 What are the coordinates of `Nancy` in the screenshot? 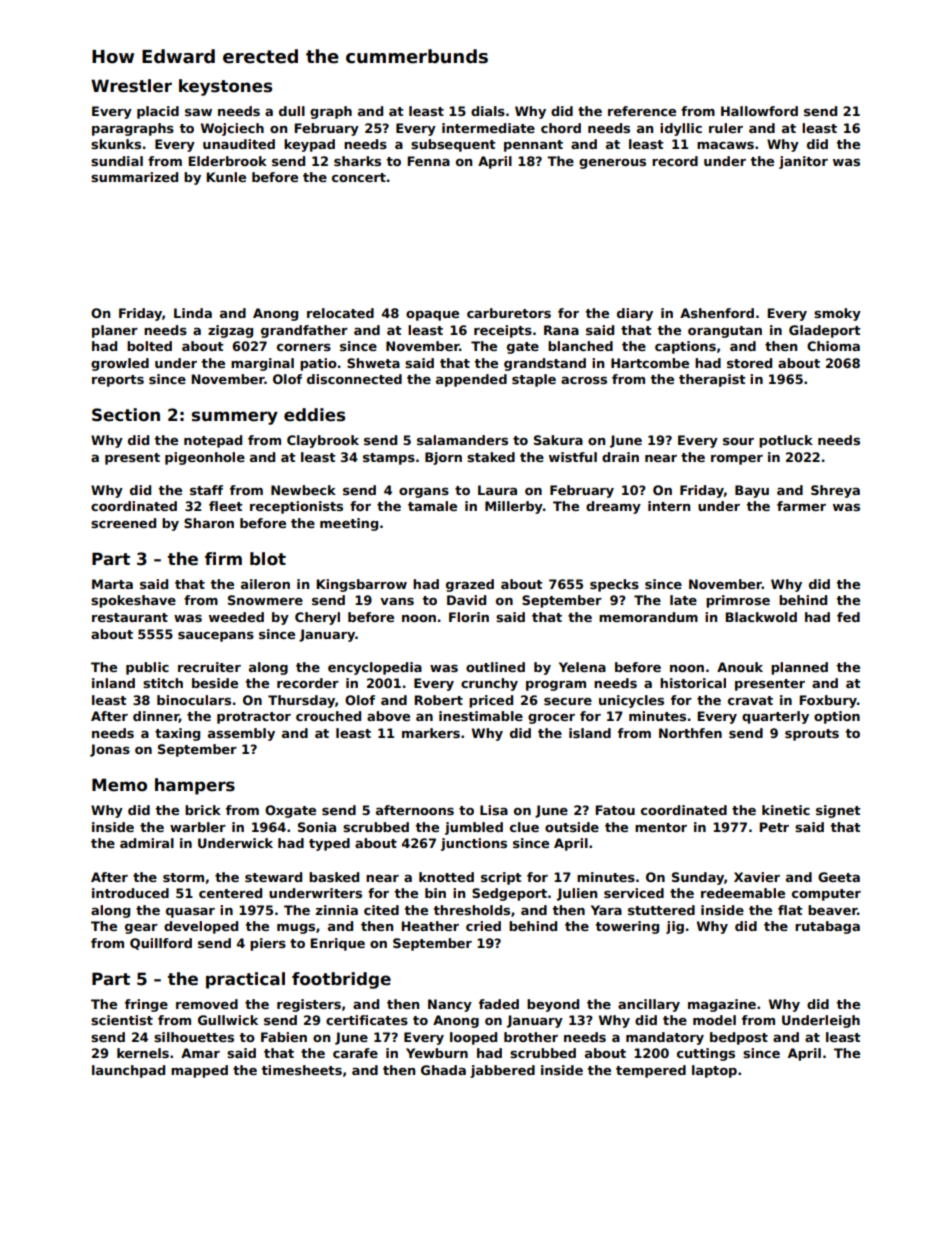 It's located at (450, 1005).
